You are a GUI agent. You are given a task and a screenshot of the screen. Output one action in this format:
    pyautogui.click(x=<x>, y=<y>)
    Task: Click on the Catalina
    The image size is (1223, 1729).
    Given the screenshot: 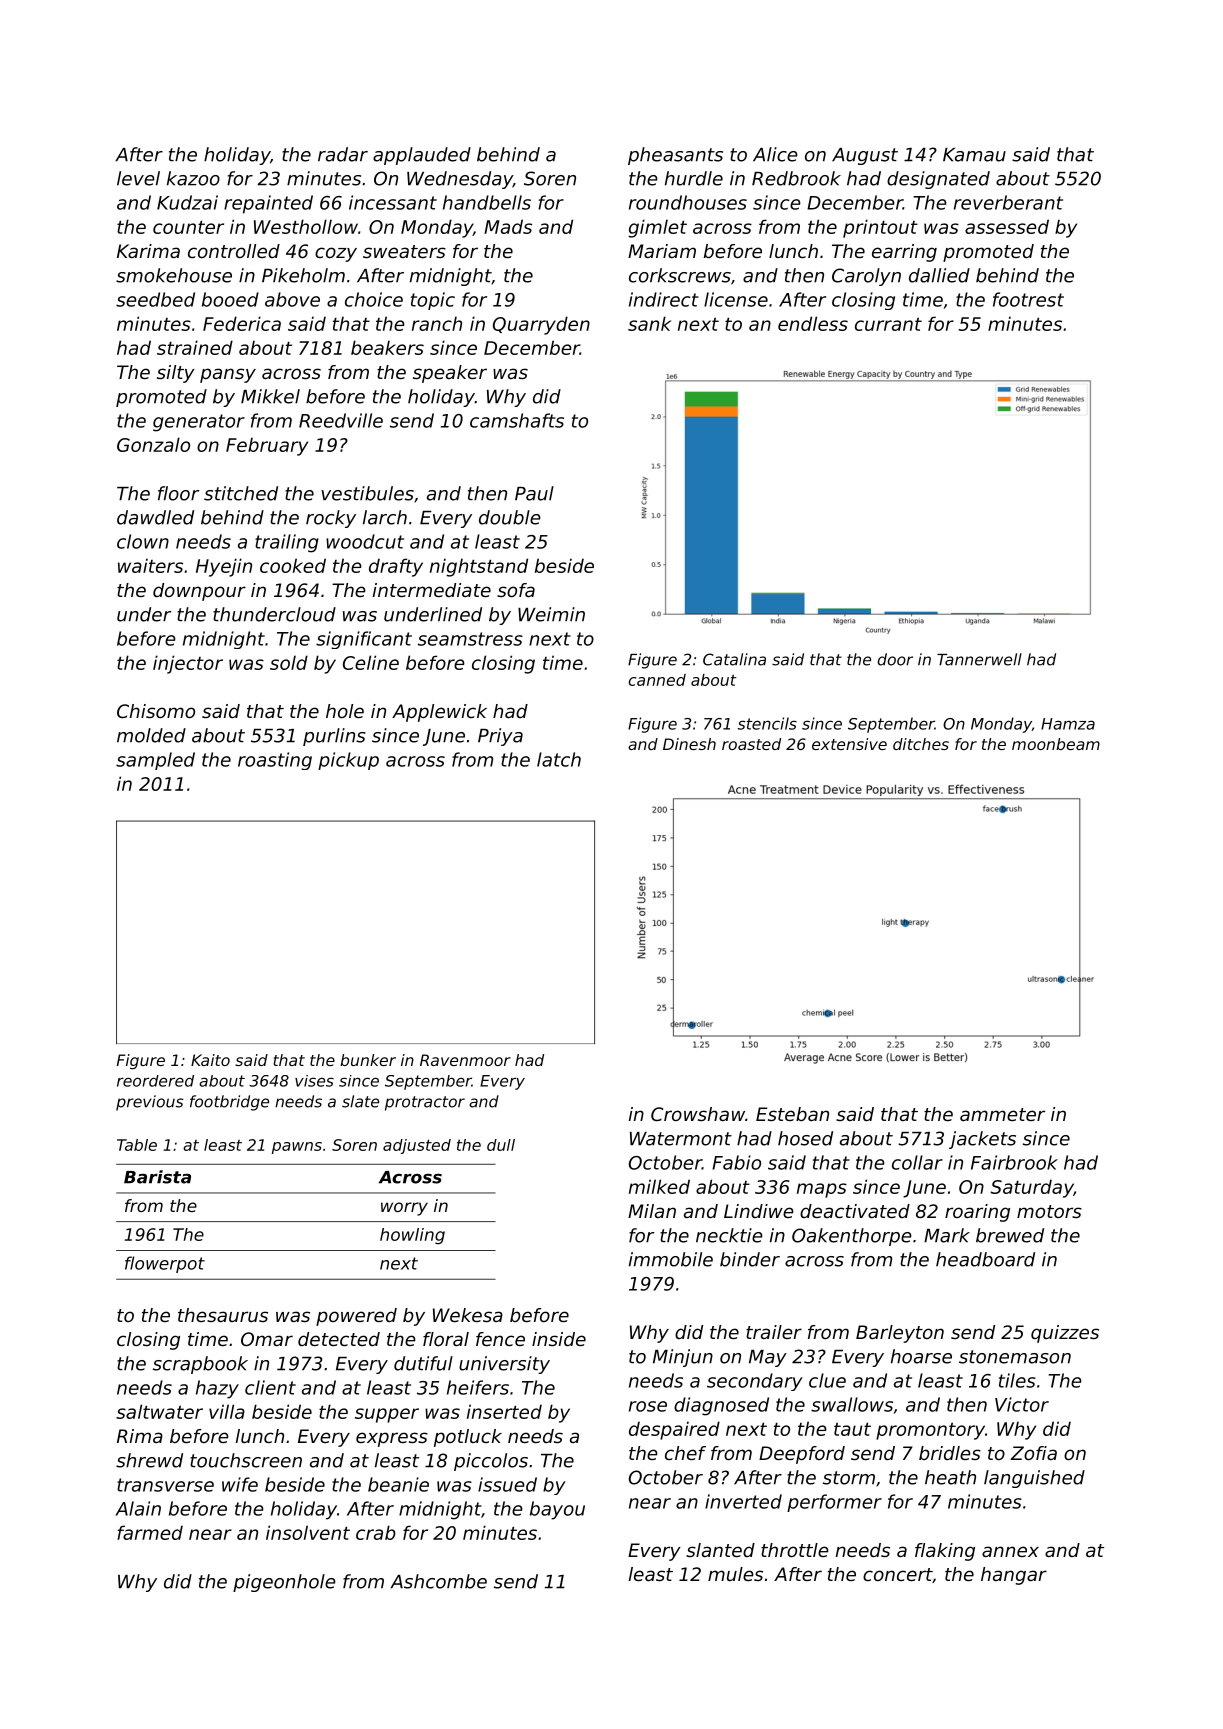 What is the action you would take?
    pyautogui.click(x=734, y=659)
